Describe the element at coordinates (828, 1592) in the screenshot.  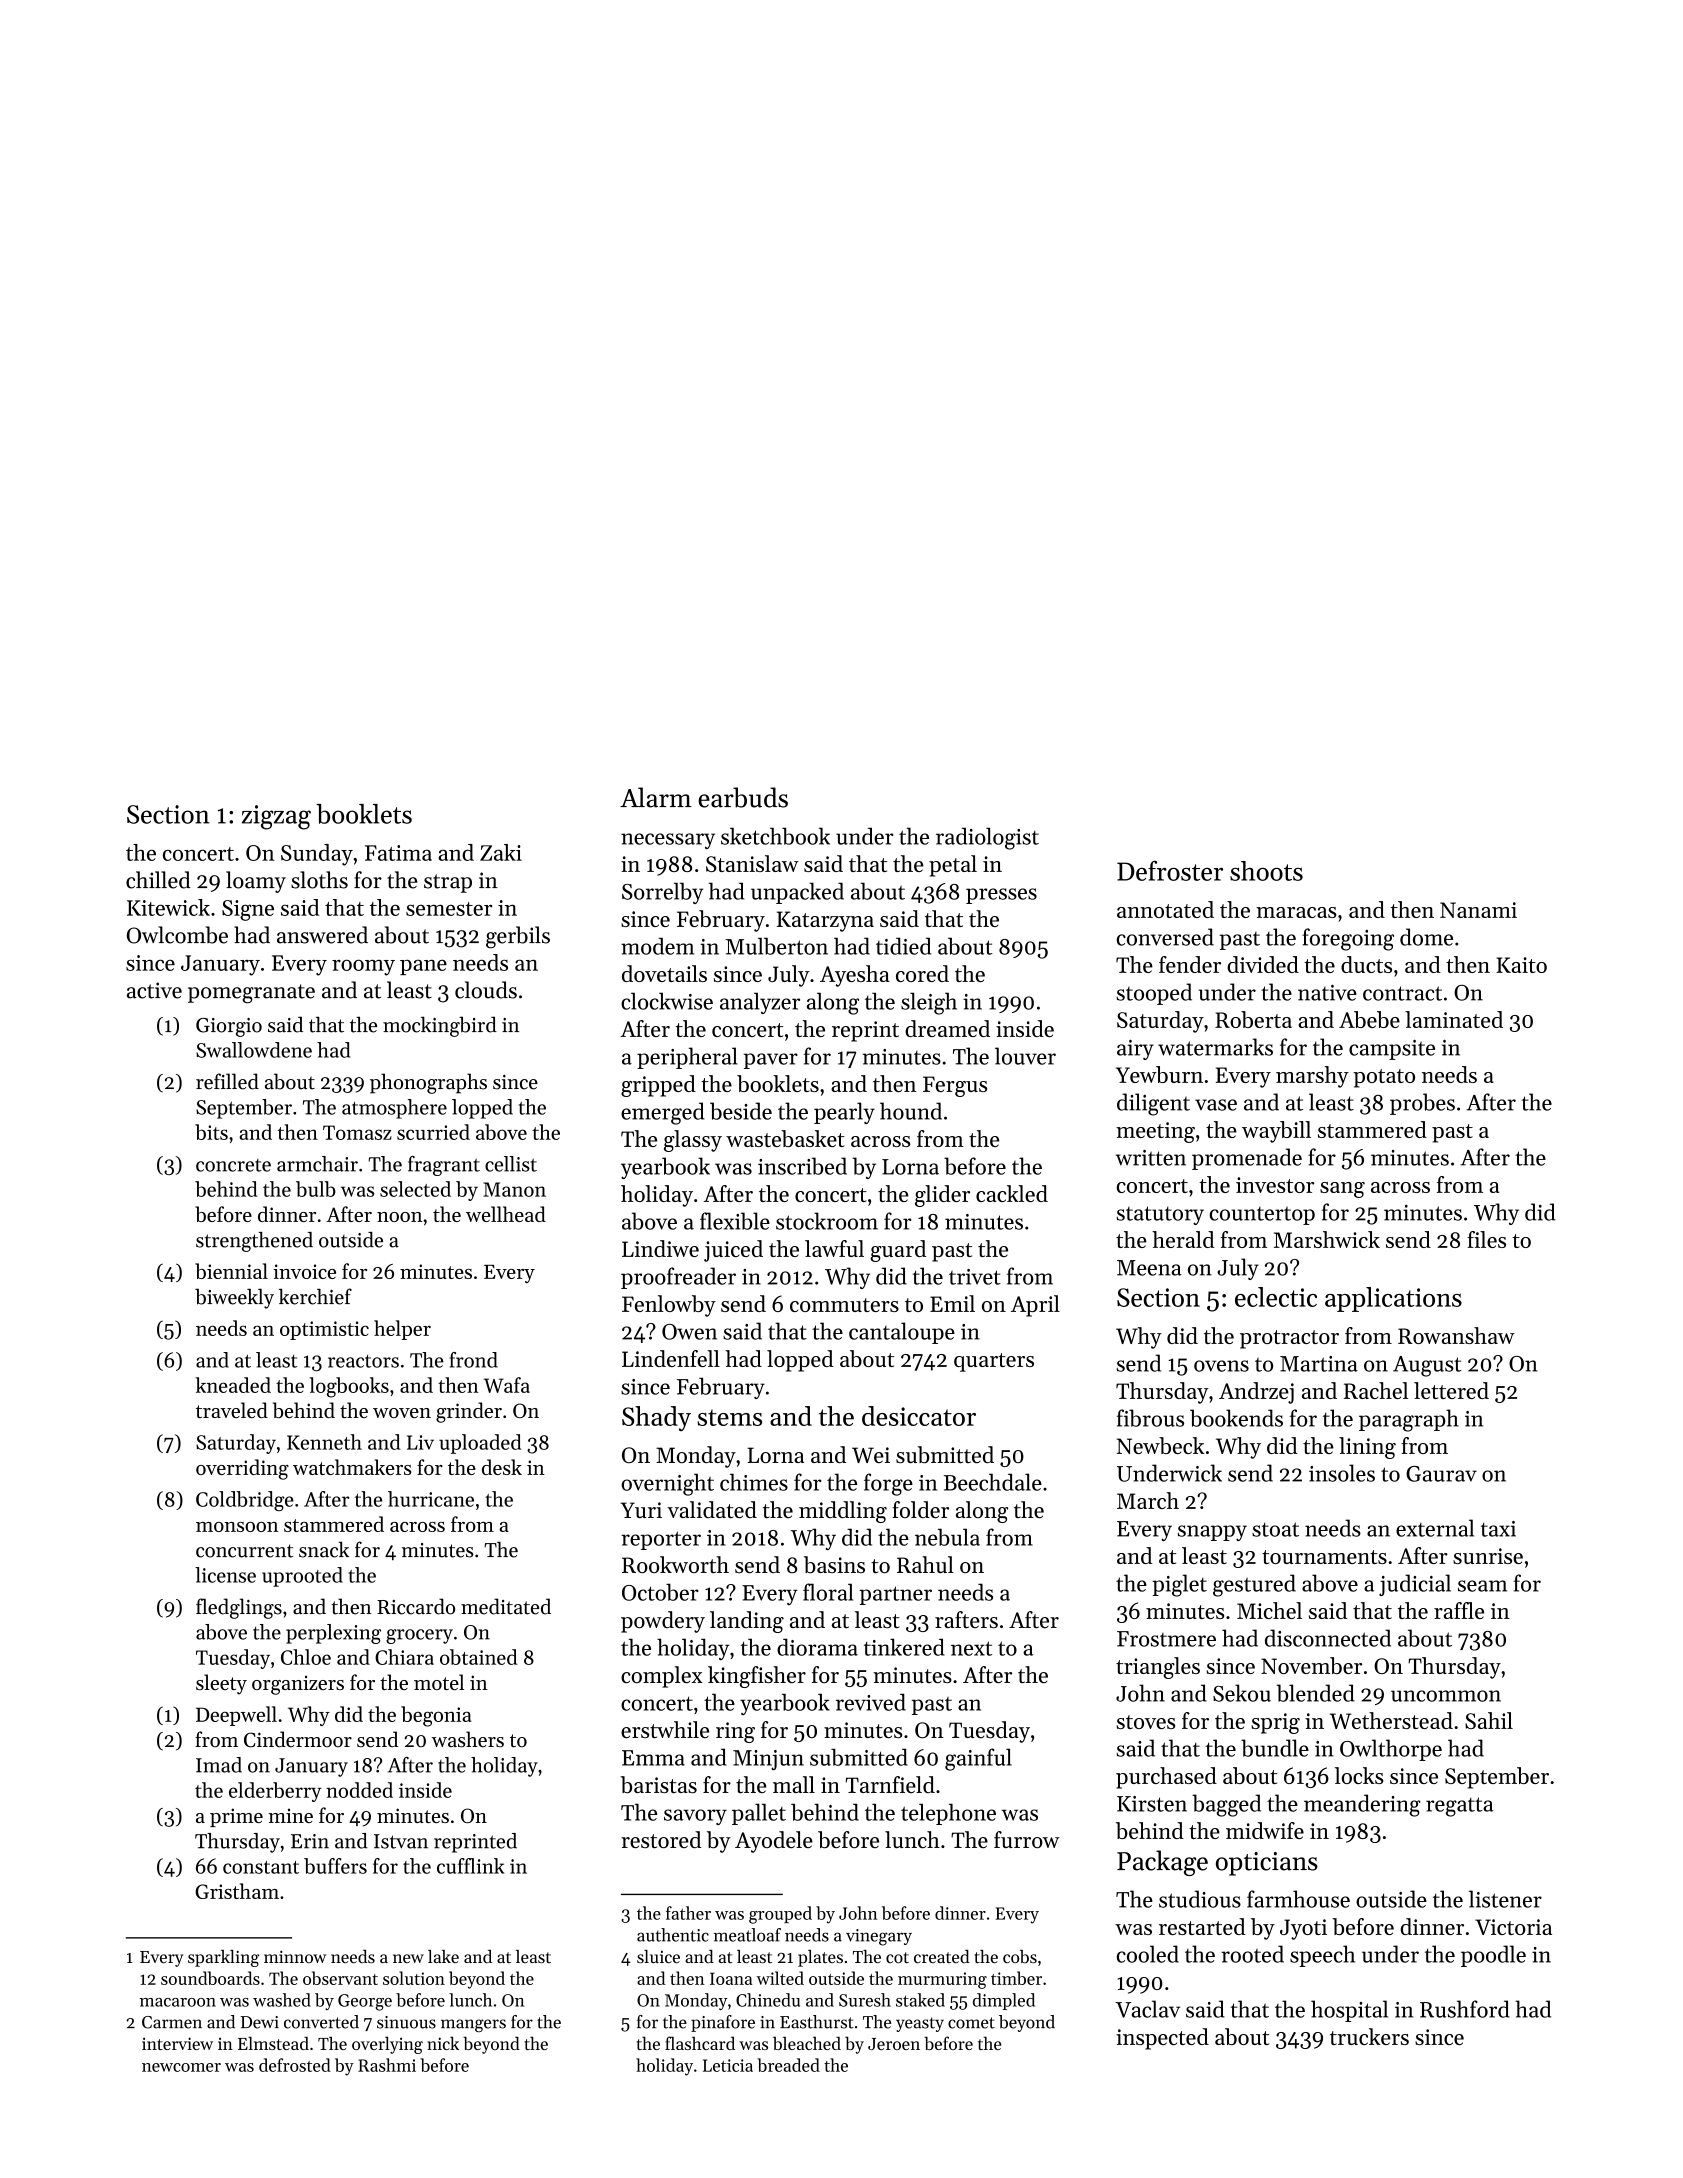
I see `floral` at that location.
